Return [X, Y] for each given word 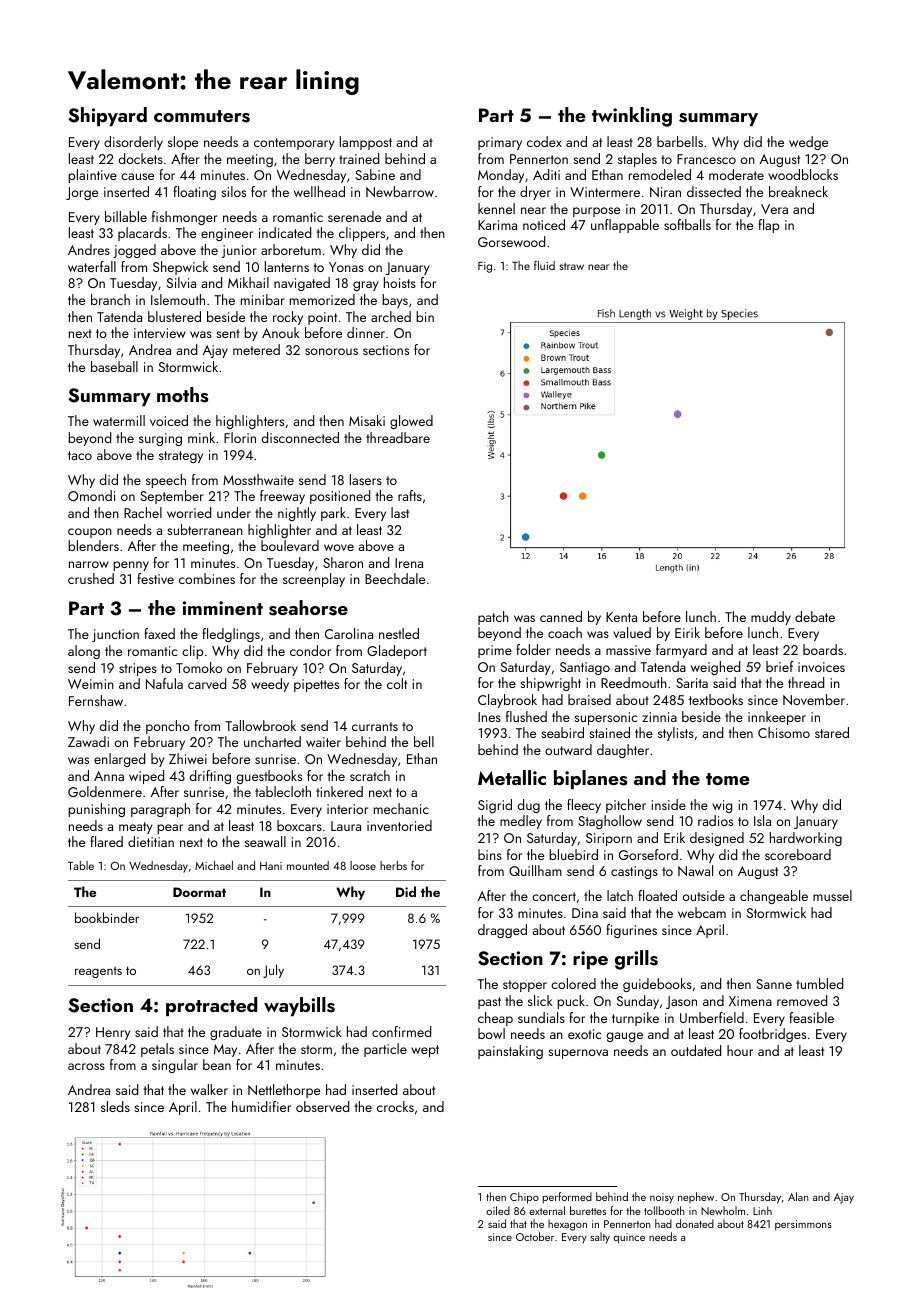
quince [629, 1238]
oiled [498, 1210]
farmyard [681, 651]
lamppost [366, 143]
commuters [202, 116]
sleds [115, 1106]
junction [115, 635]
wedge [808, 143]
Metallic [512, 777]
